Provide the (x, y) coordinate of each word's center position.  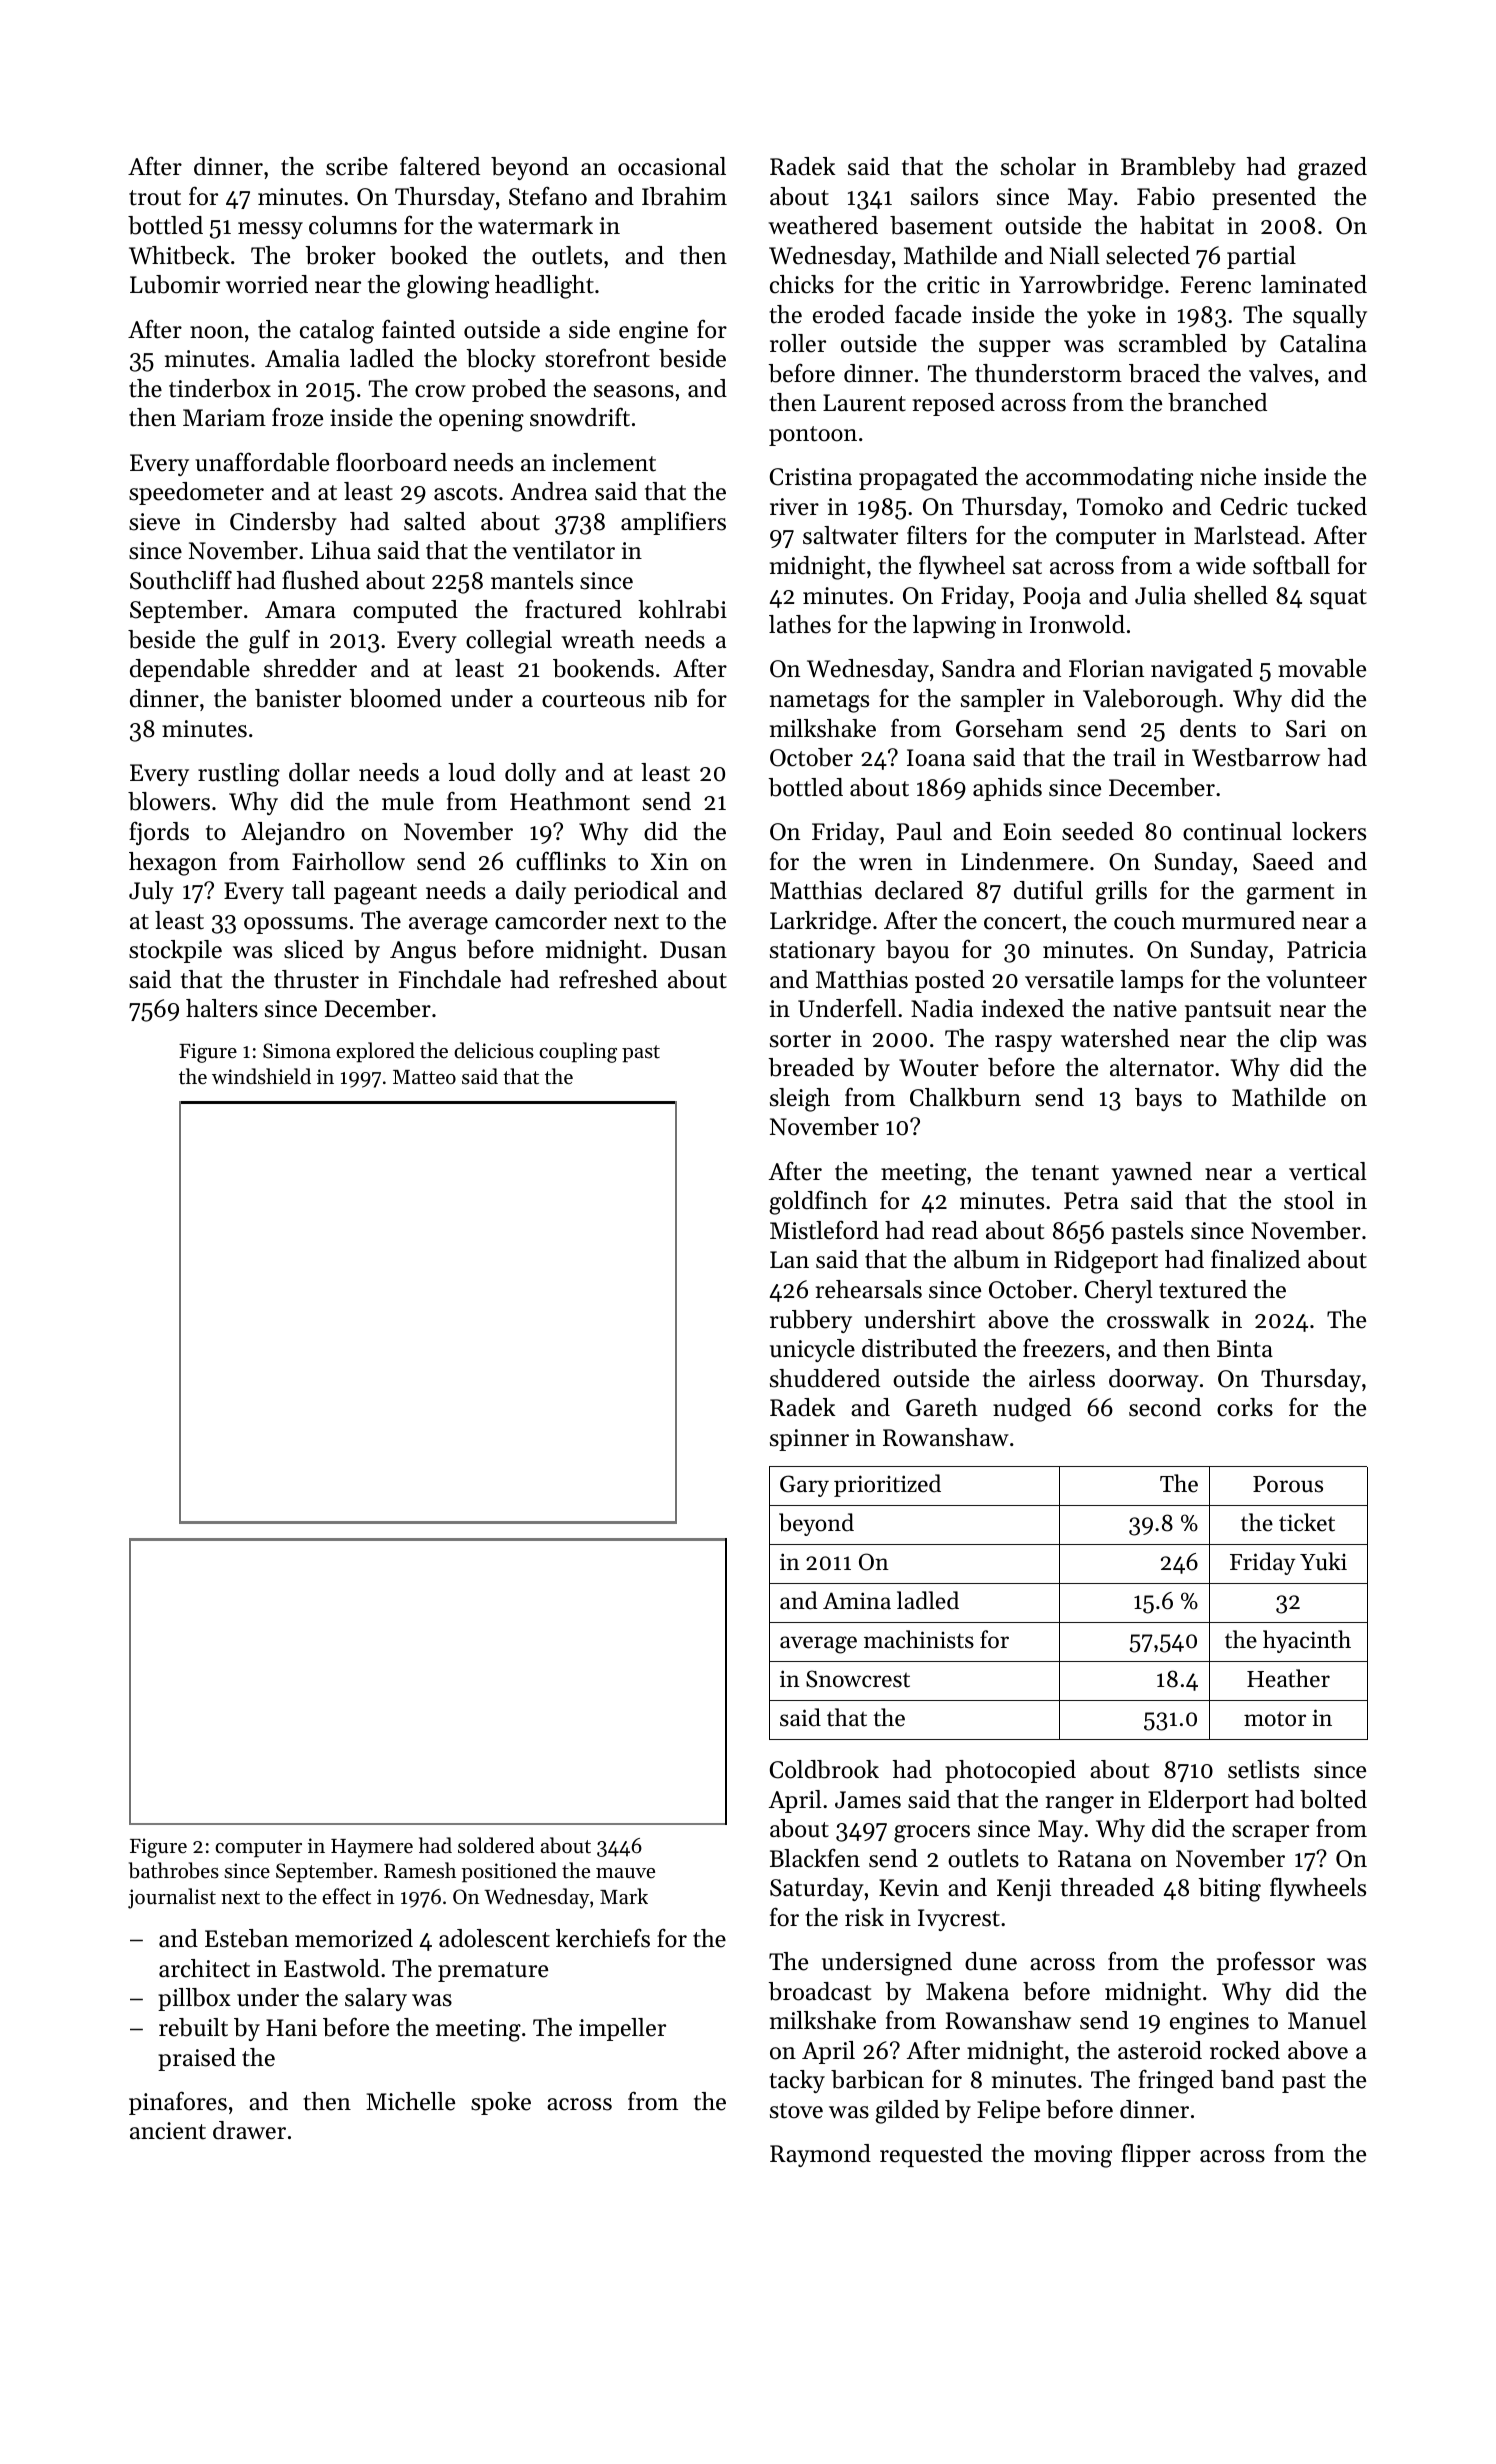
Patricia (1327, 950)
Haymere (372, 1848)
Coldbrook (824, 1769)
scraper (1270, 1833)
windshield (261, 1076)
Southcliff (181, 580)
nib (670, 698)
